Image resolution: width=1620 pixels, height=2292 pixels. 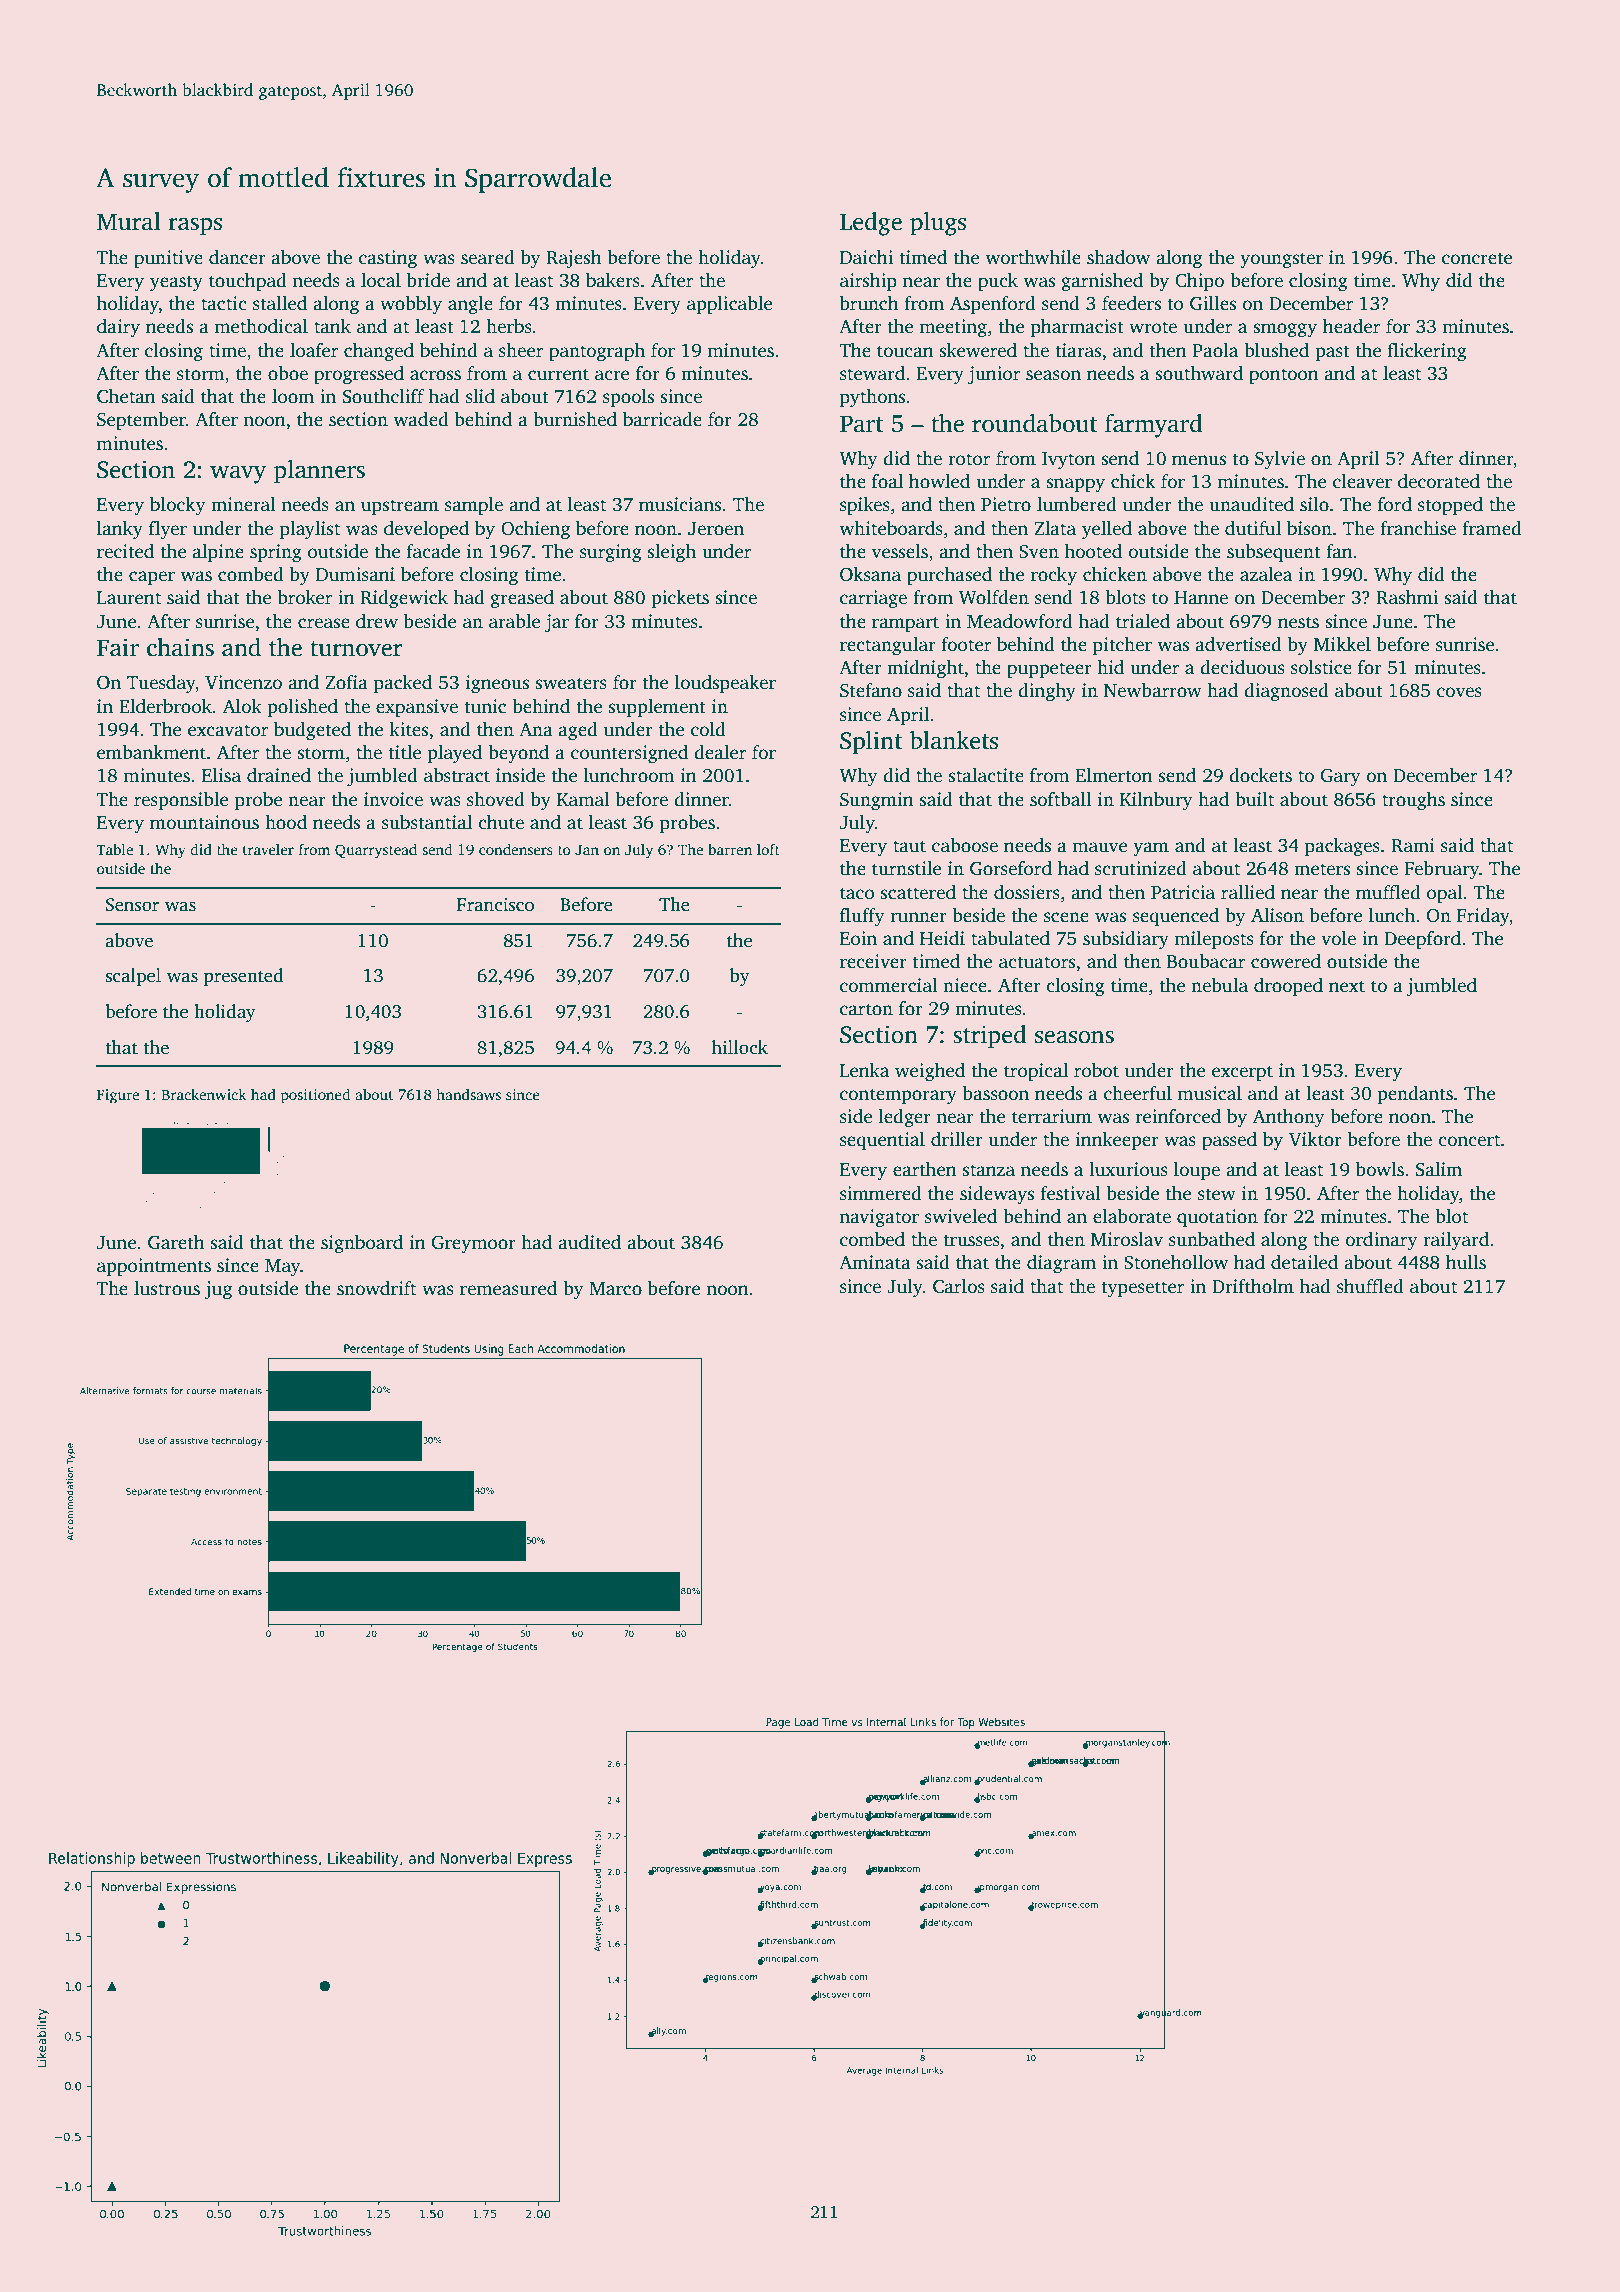 I want to click on Sungmin, so click(x=877, y=801).
